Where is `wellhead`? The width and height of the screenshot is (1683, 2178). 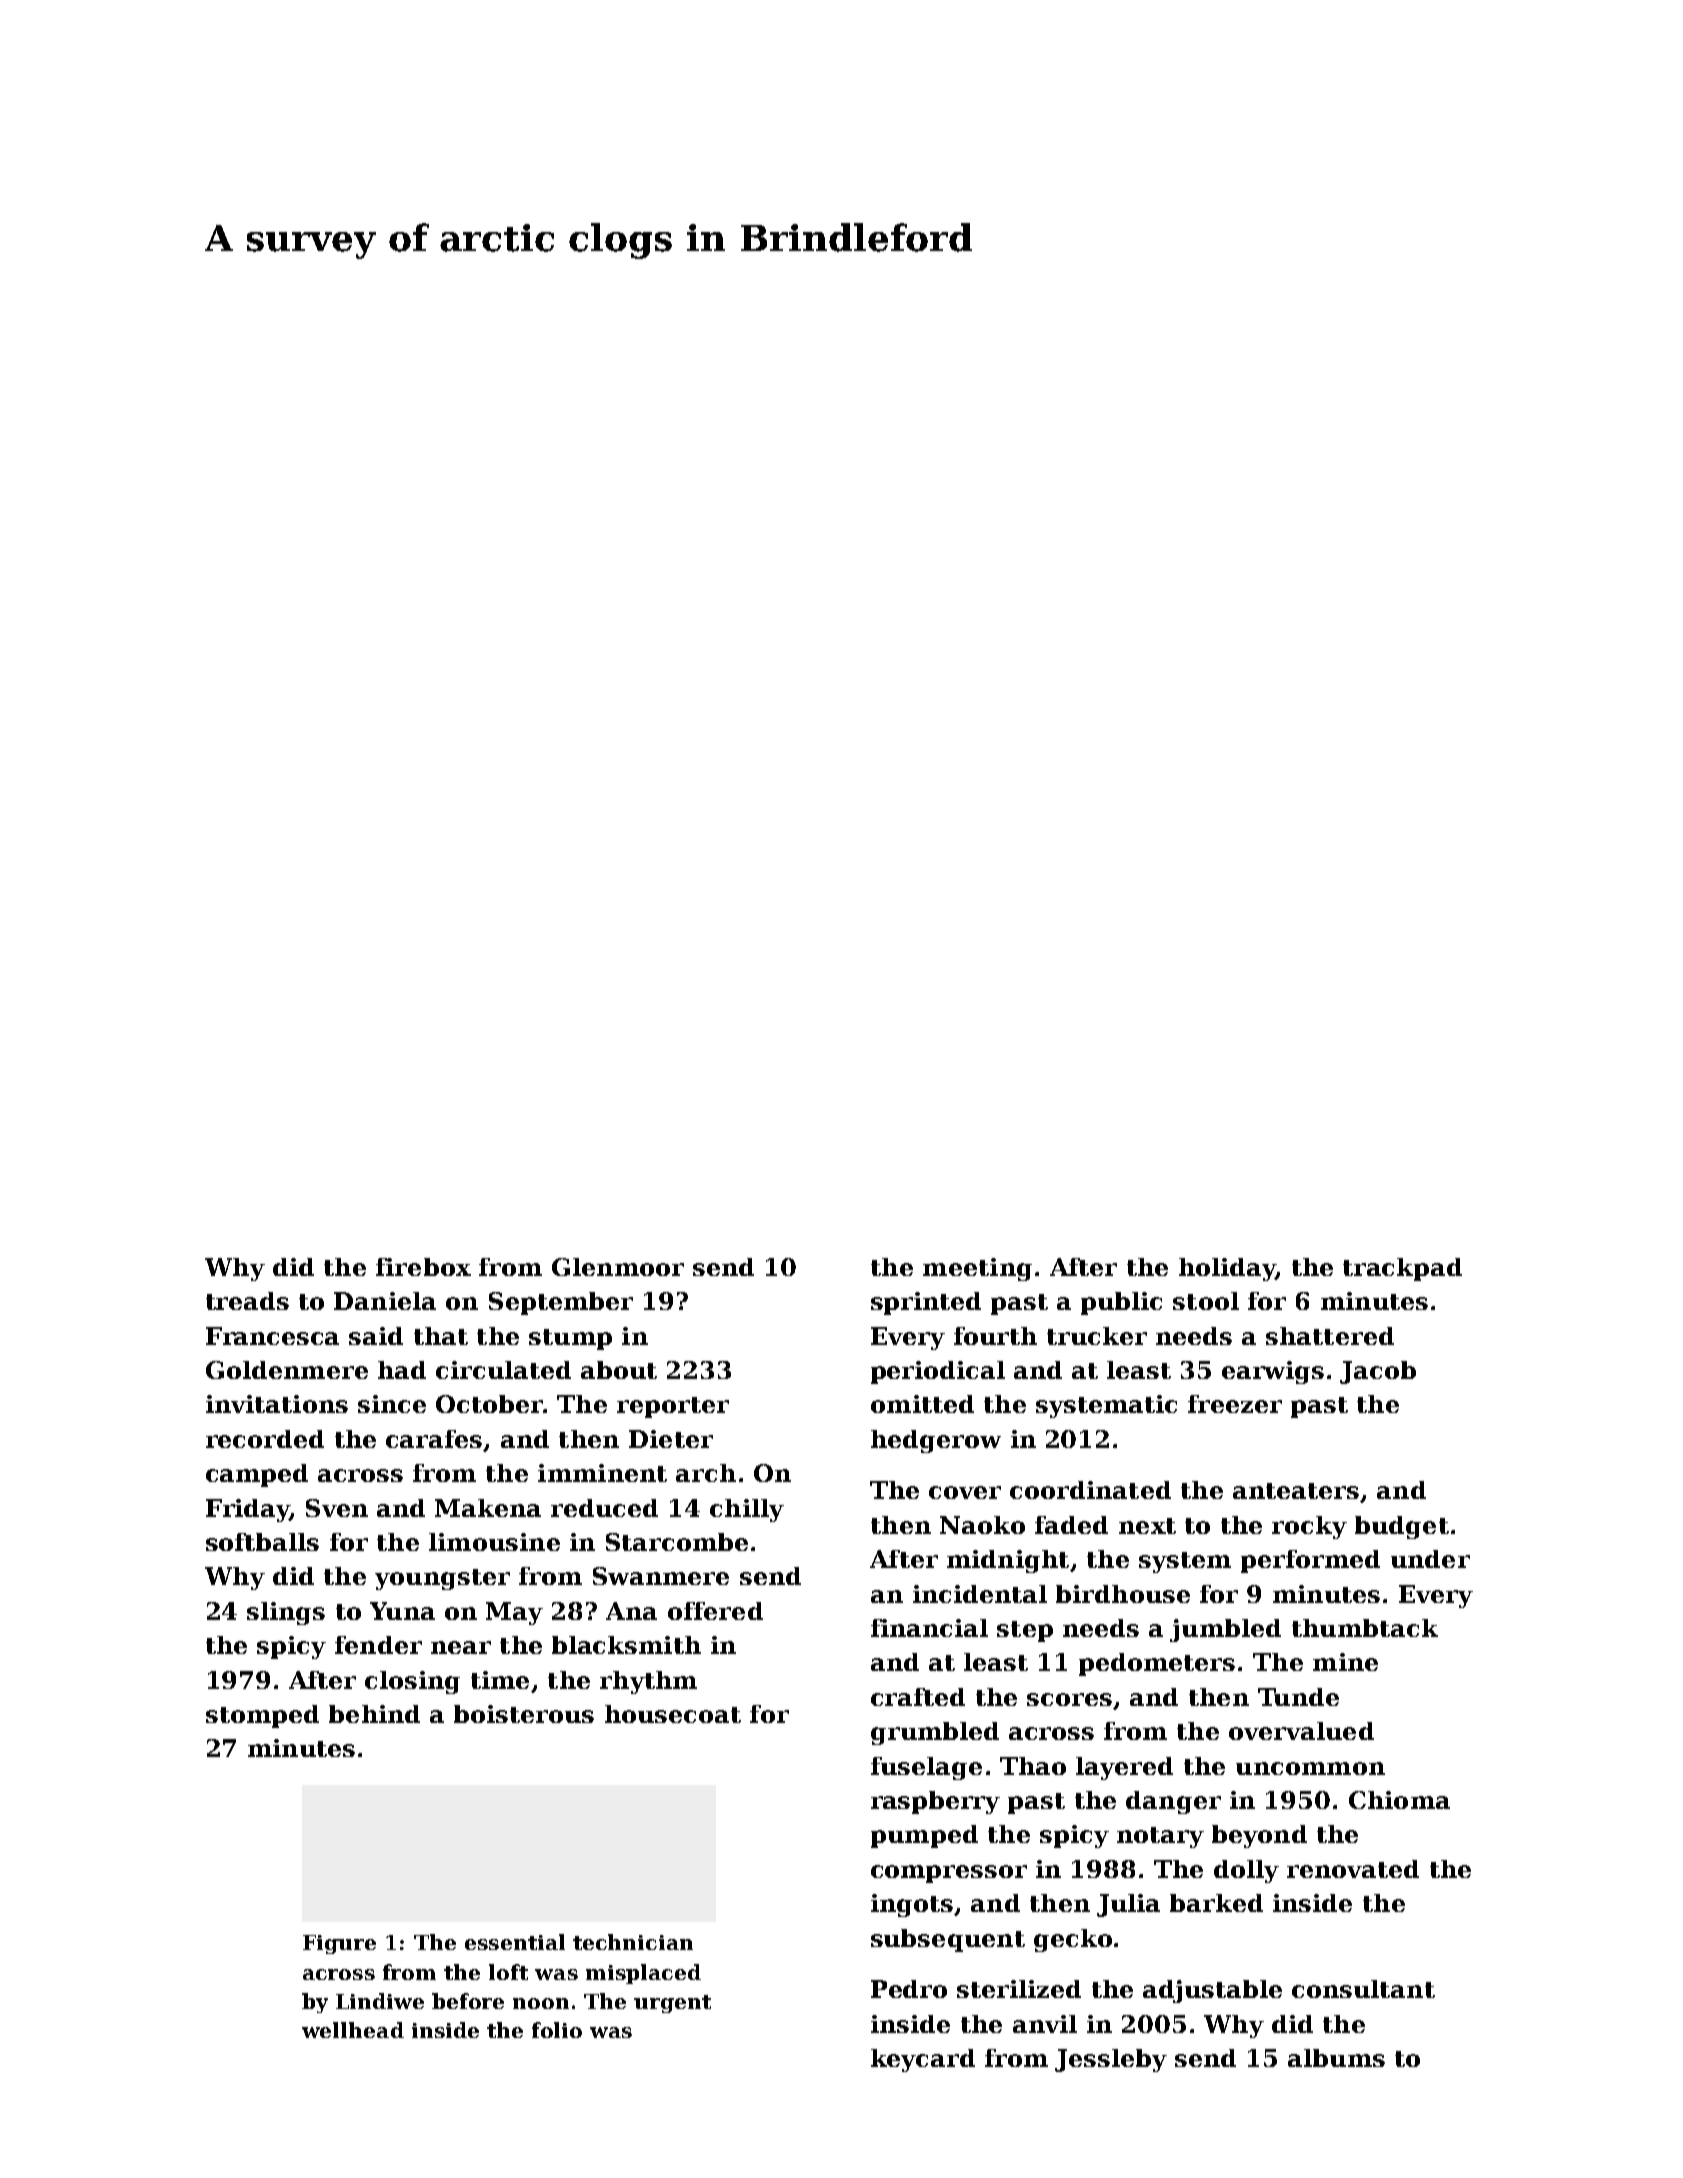 wellhead is located at coordinates (353, 2030).
